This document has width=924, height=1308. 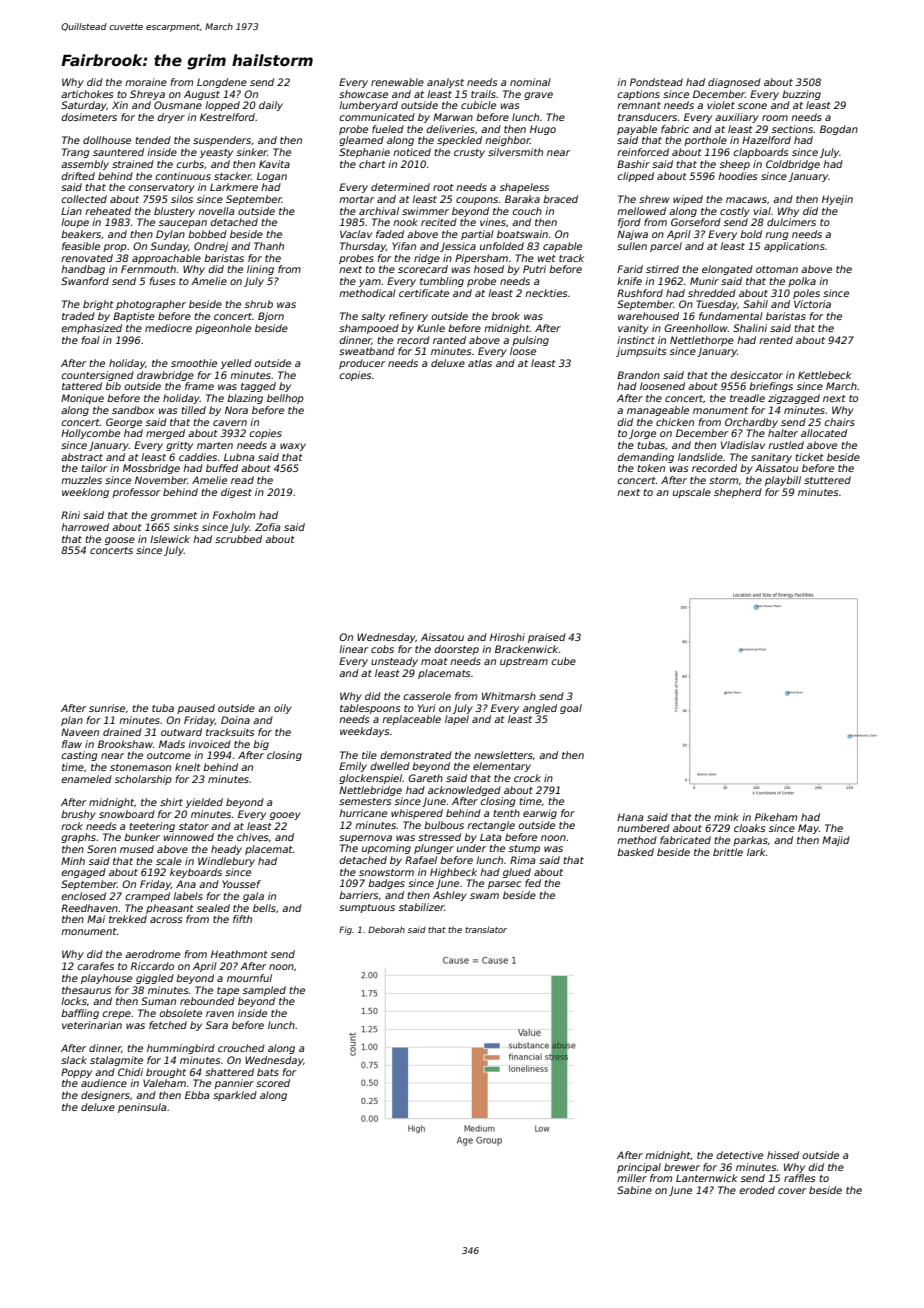 I want to click on bright, so click(x=98, y=305).
